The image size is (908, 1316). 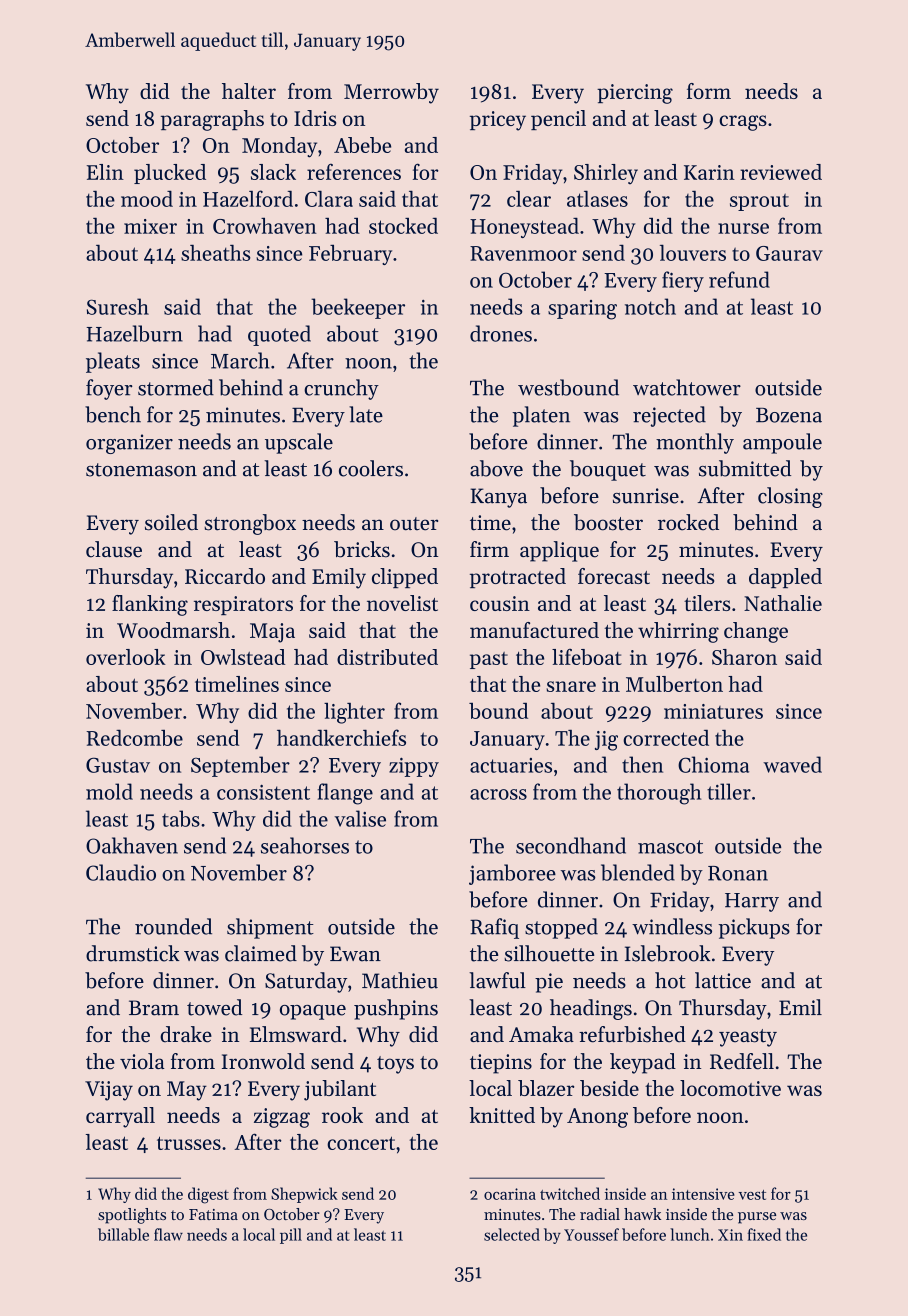 What do you see at coordinates (120, 1117) in the image?
I see `carryall` at bounding box center [120, 1117].
